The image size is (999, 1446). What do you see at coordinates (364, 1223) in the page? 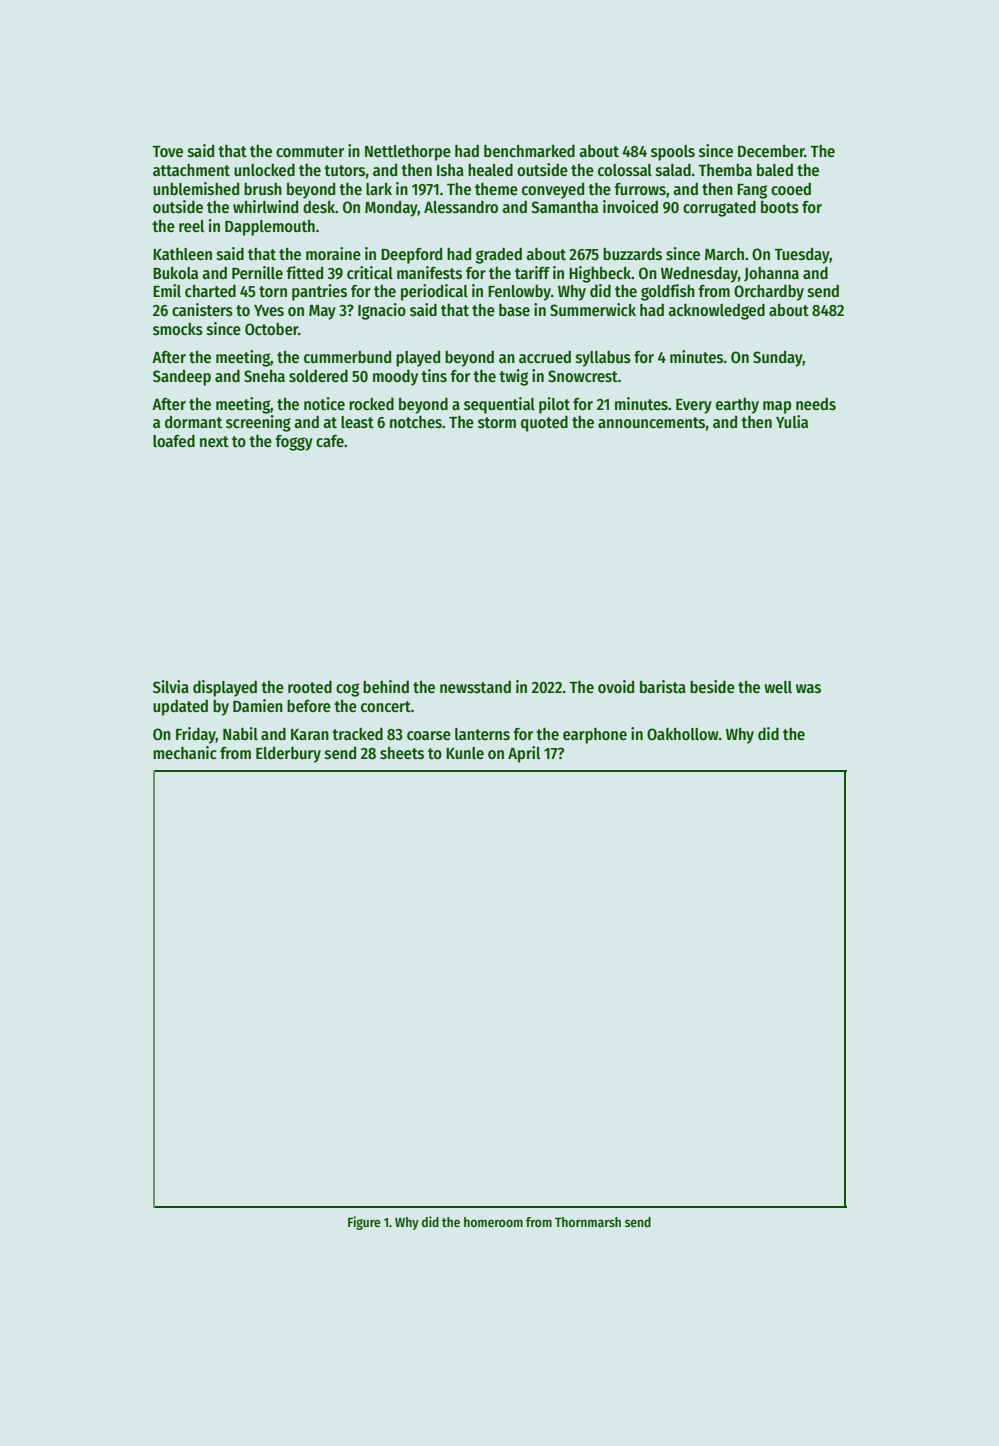
I see `Figure` at bounding box center [364, 1223].
